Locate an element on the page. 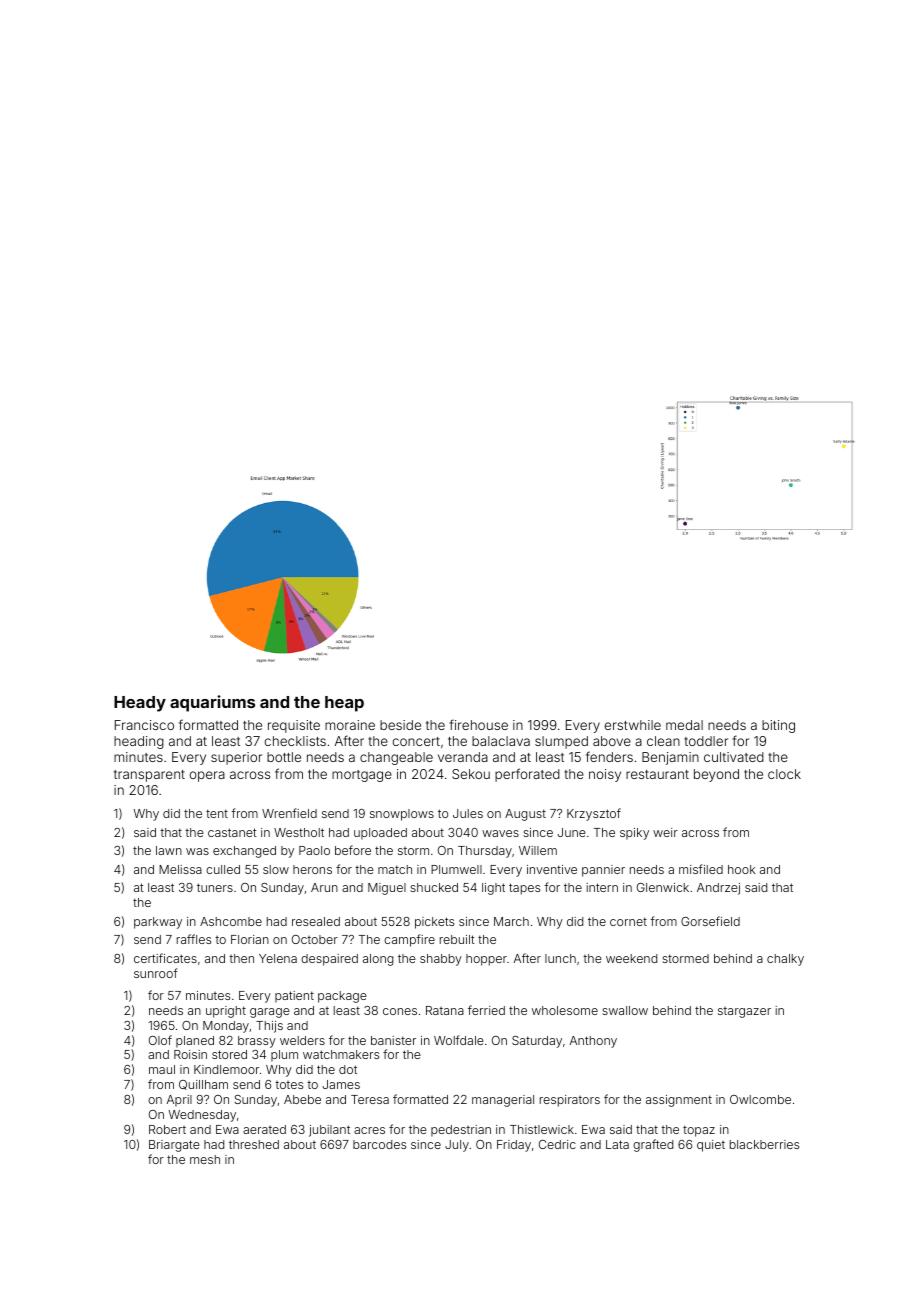 Image resolution: width=924 pixels, height=1308 pixels. concert is located at coordinates (416, 741).
